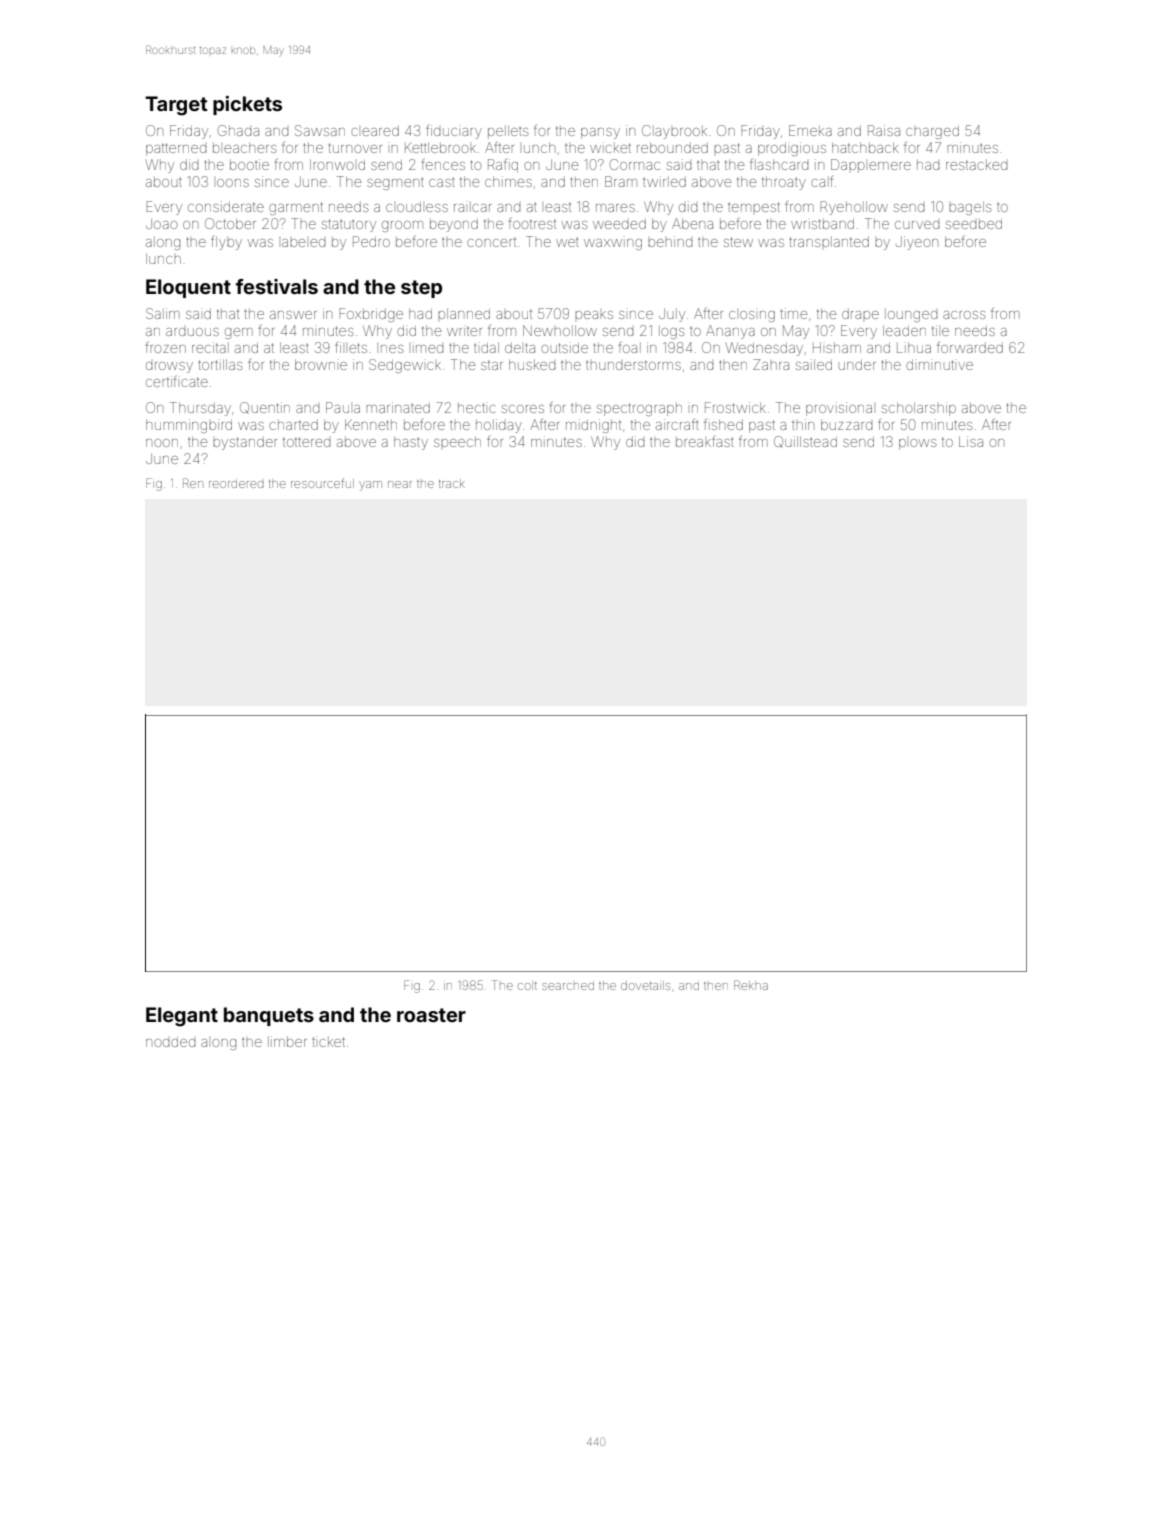 The height and width of the screenshot is (1517, 1172). What do you see at coordinates (751, 985) in the screenshot?
I see `Rekha` at bounding box center [751, 985].
